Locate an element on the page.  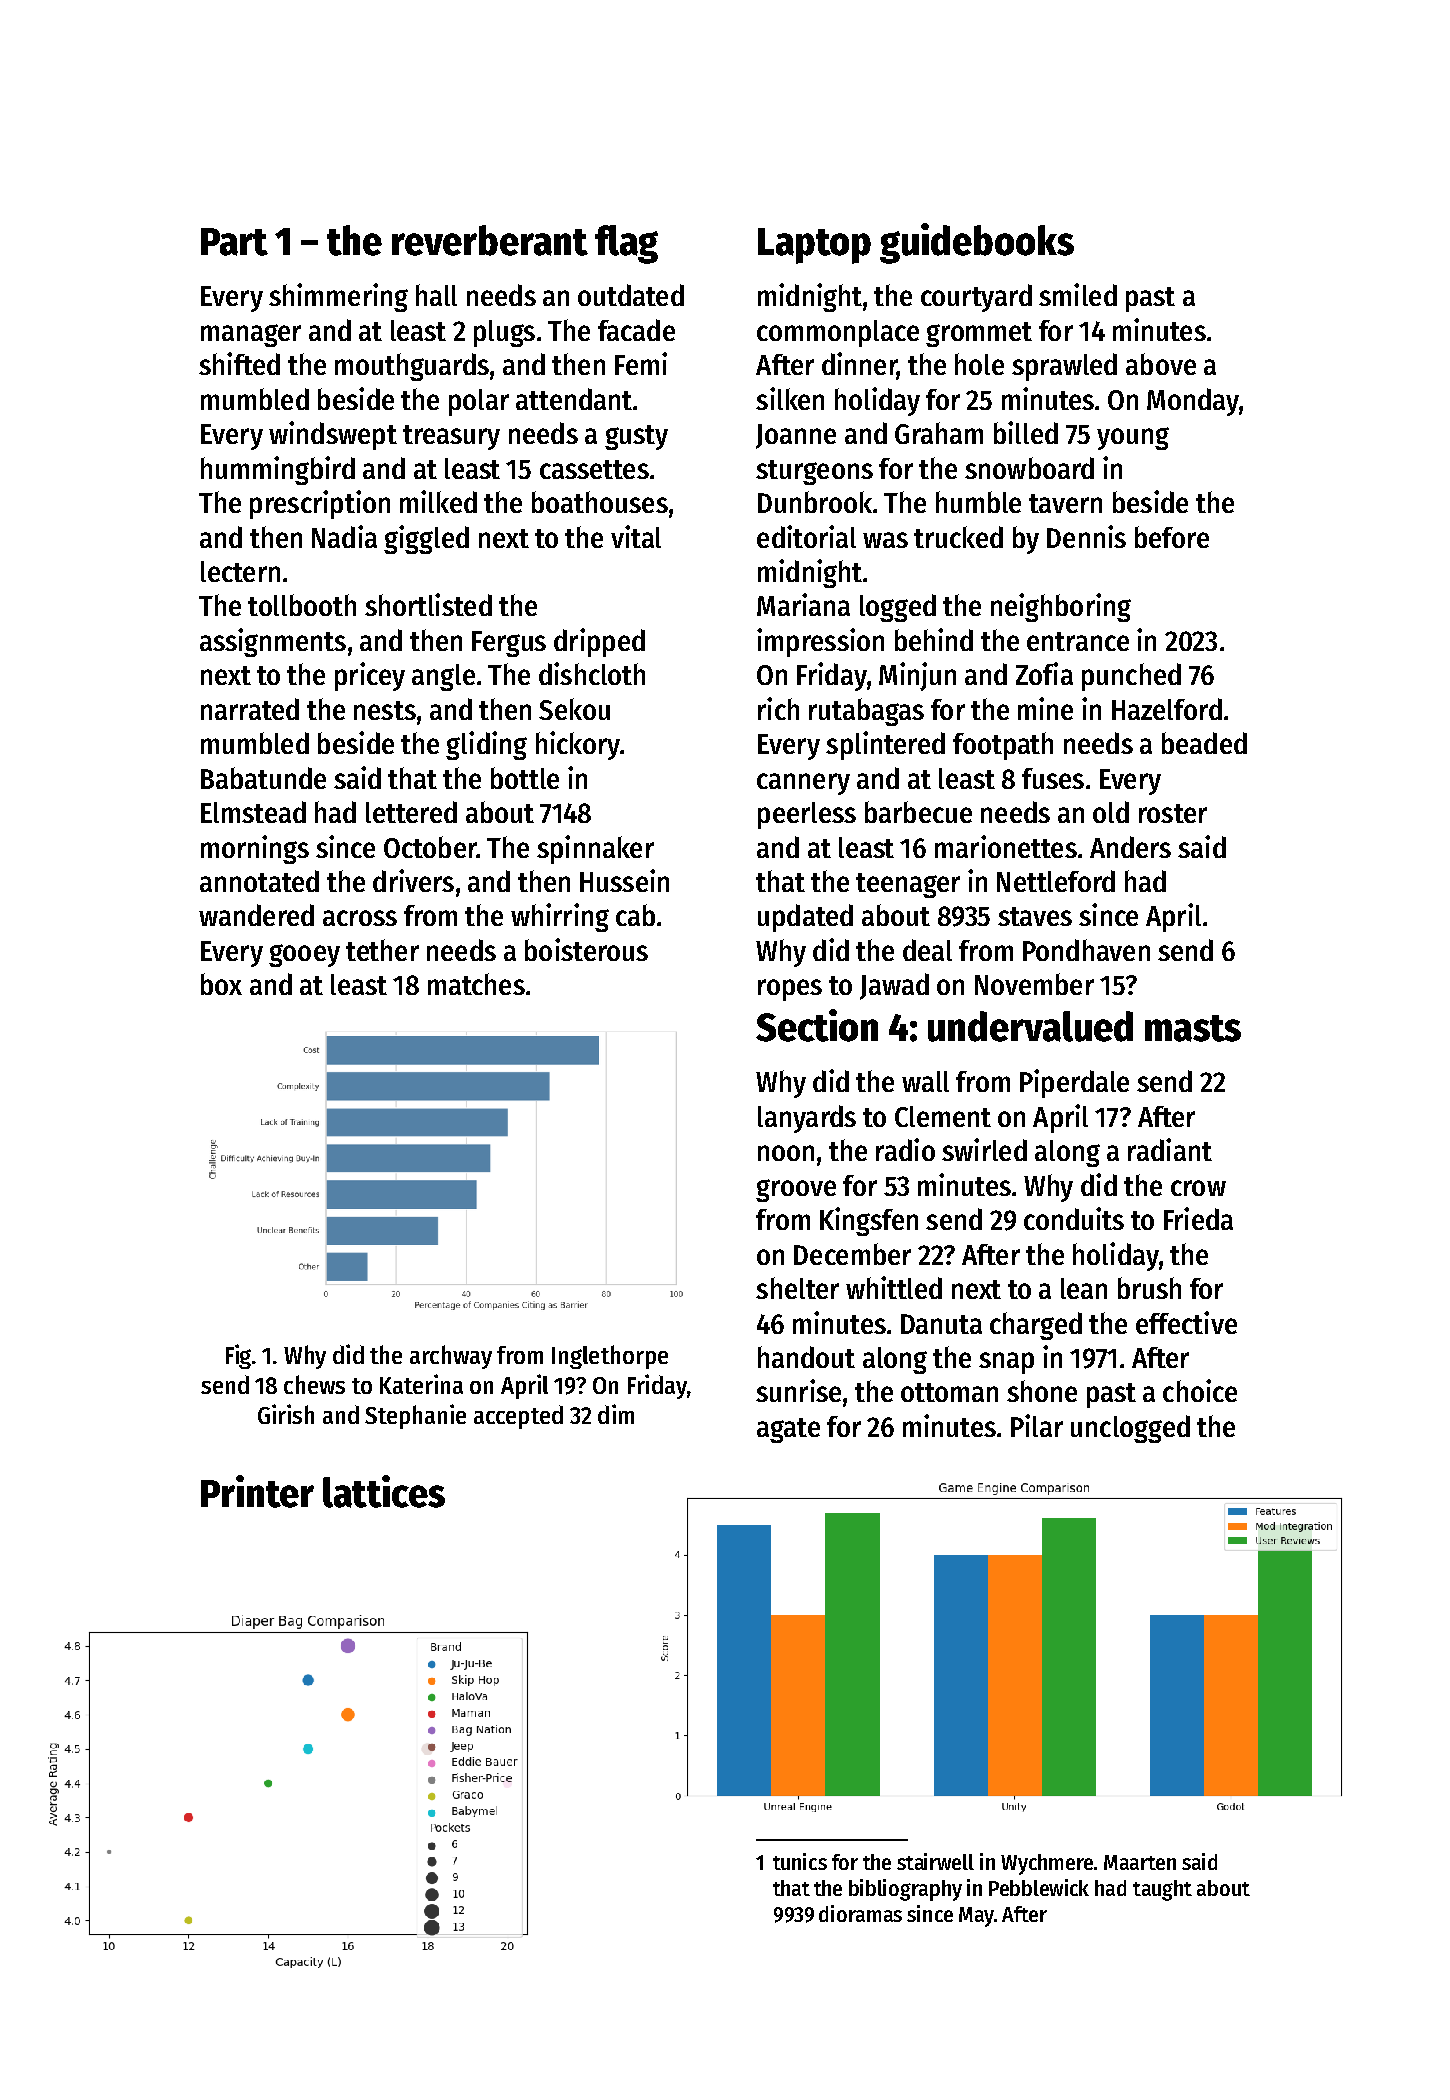
taught is located at coordinates (1162, 1890).
